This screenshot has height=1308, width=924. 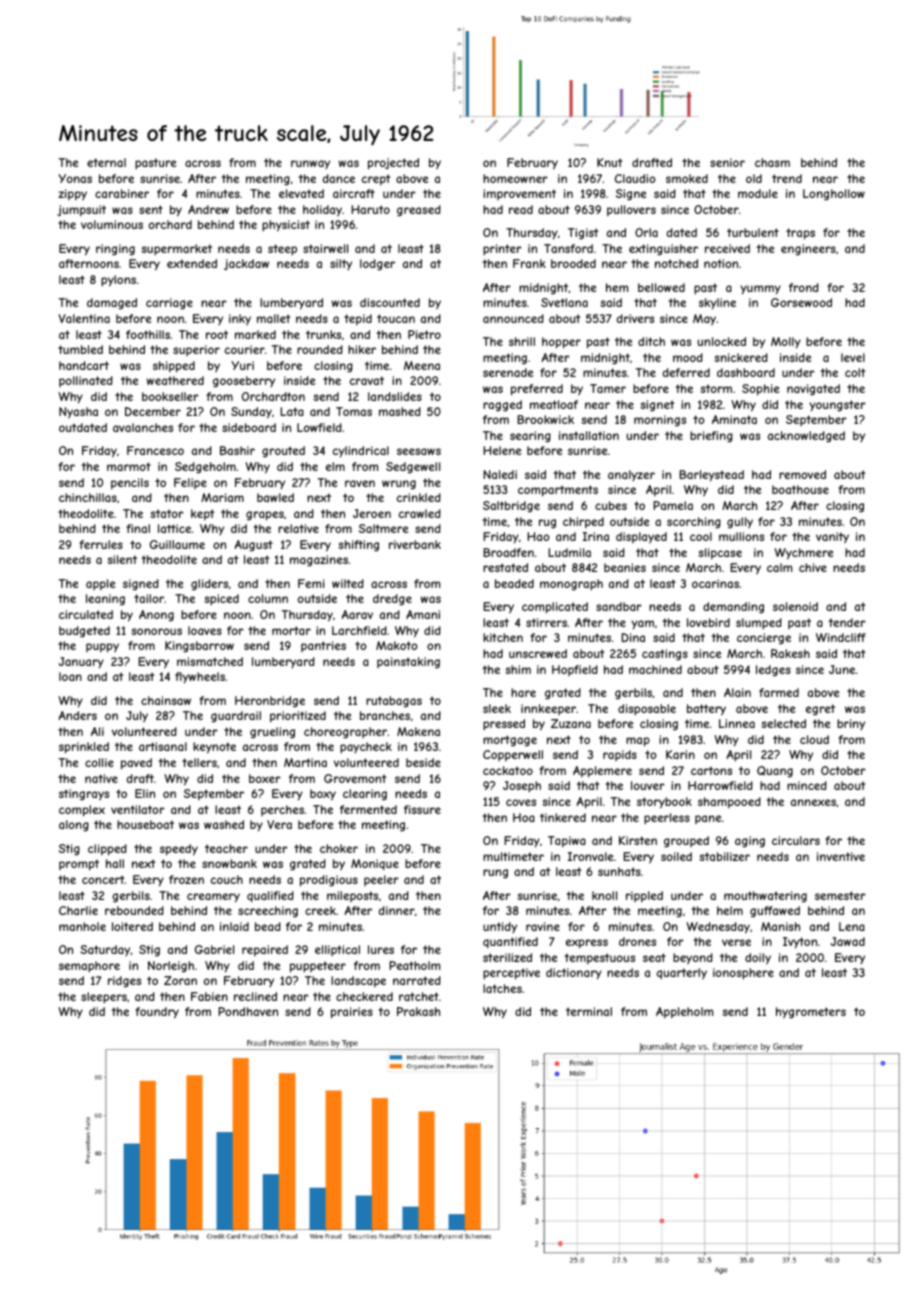 I want to click on runway, so click(x=310, y=164).
